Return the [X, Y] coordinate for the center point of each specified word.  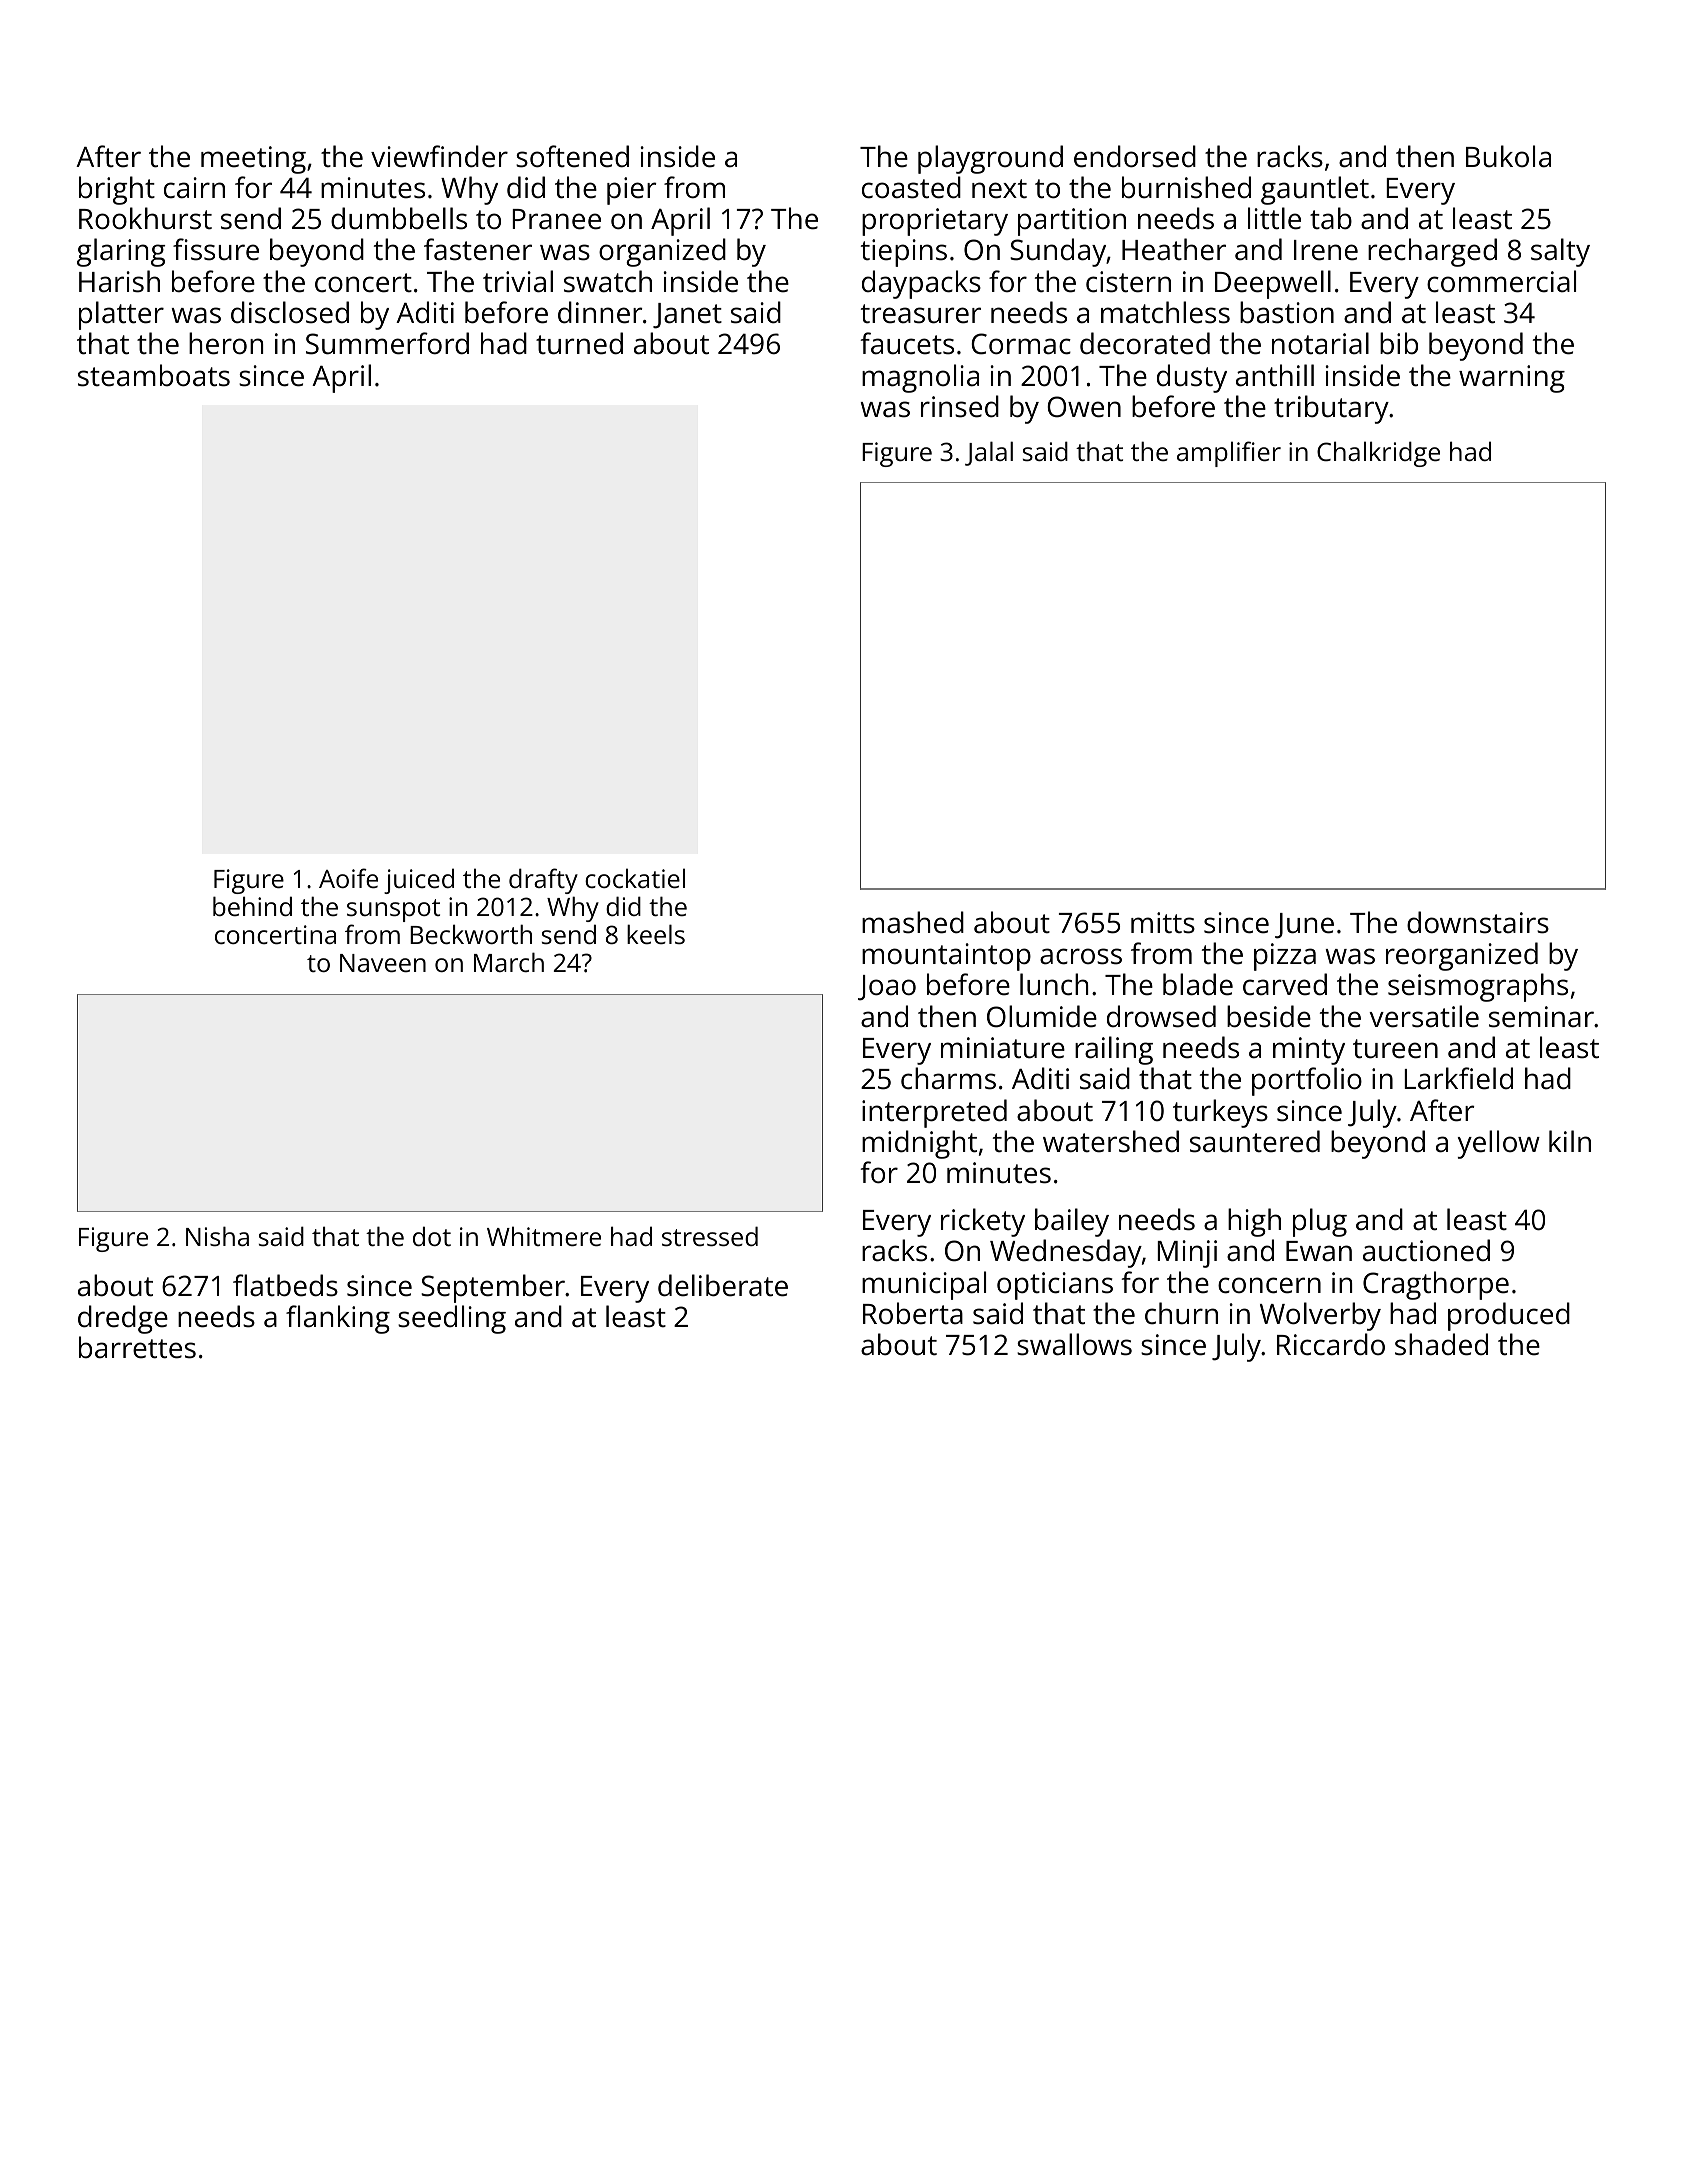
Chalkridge [1378, 454]
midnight [919, 1144]
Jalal [989, 453]
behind [252, 906]
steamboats [154, 375]
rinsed [960, 406]
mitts [1163, 923]
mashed [913, 922]
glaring [121, 252]
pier [632, 191]
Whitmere [544, 1236]
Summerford [387, 343]
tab [1331, 218]
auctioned [1426, 1250]
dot [432, 1236]
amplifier [1229, 454]
